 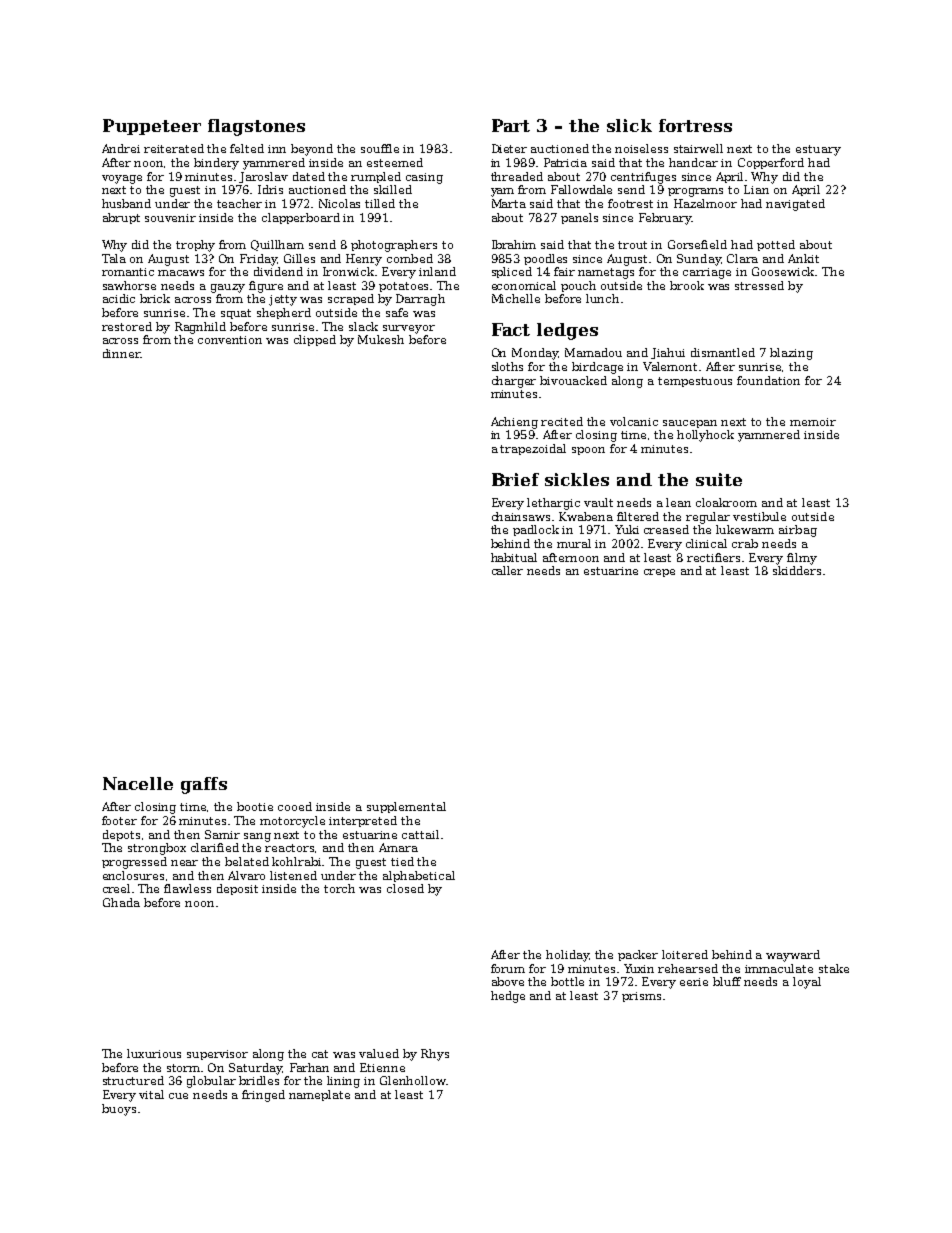 What do you see at coordinates (217, 1055) in the page?
I see `supervisor` at bounding box center [217, 1055].
